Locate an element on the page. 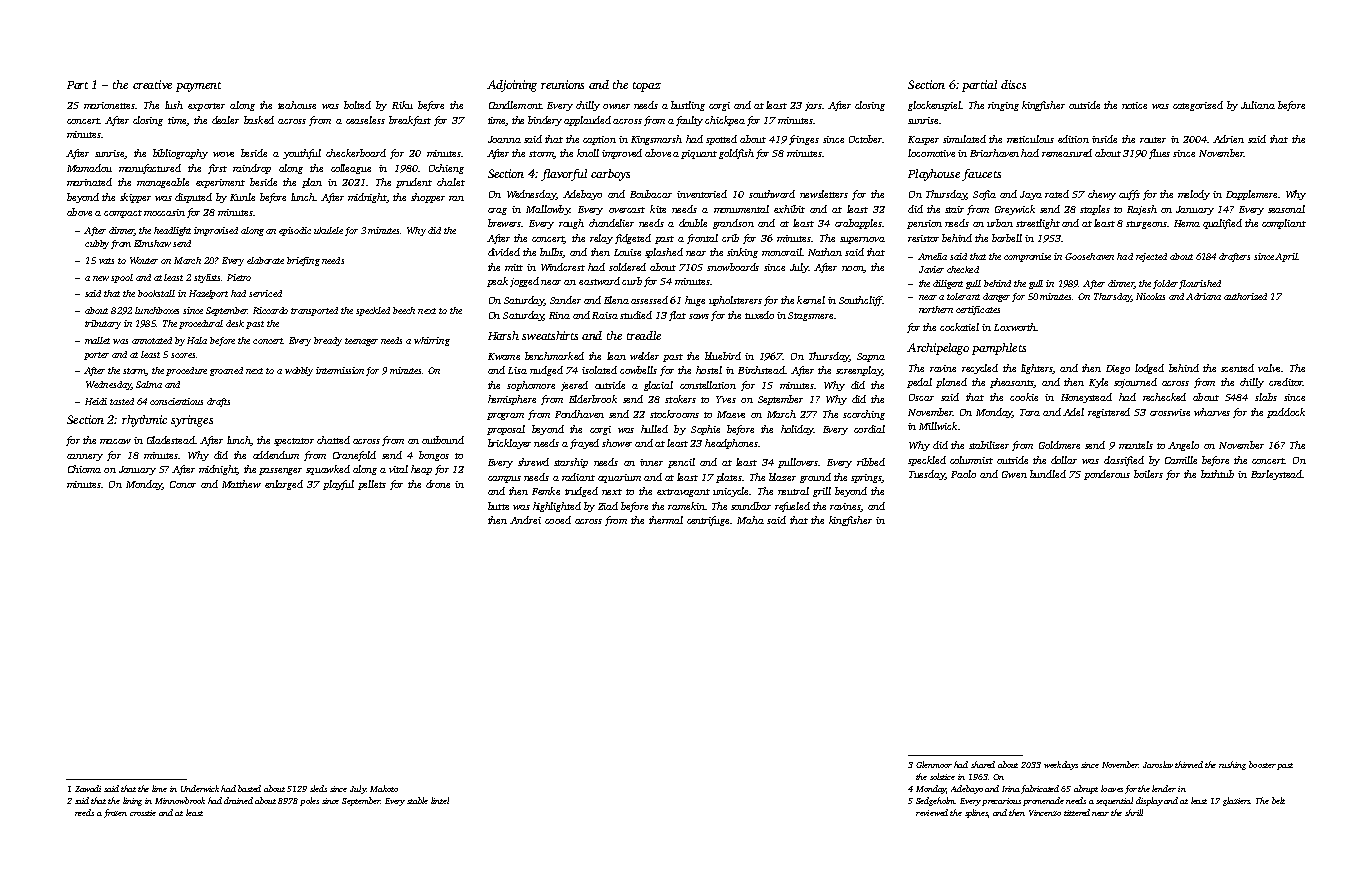 The height and width of the document is (887, 1372). Femke is located at coordinates (546, 491).
